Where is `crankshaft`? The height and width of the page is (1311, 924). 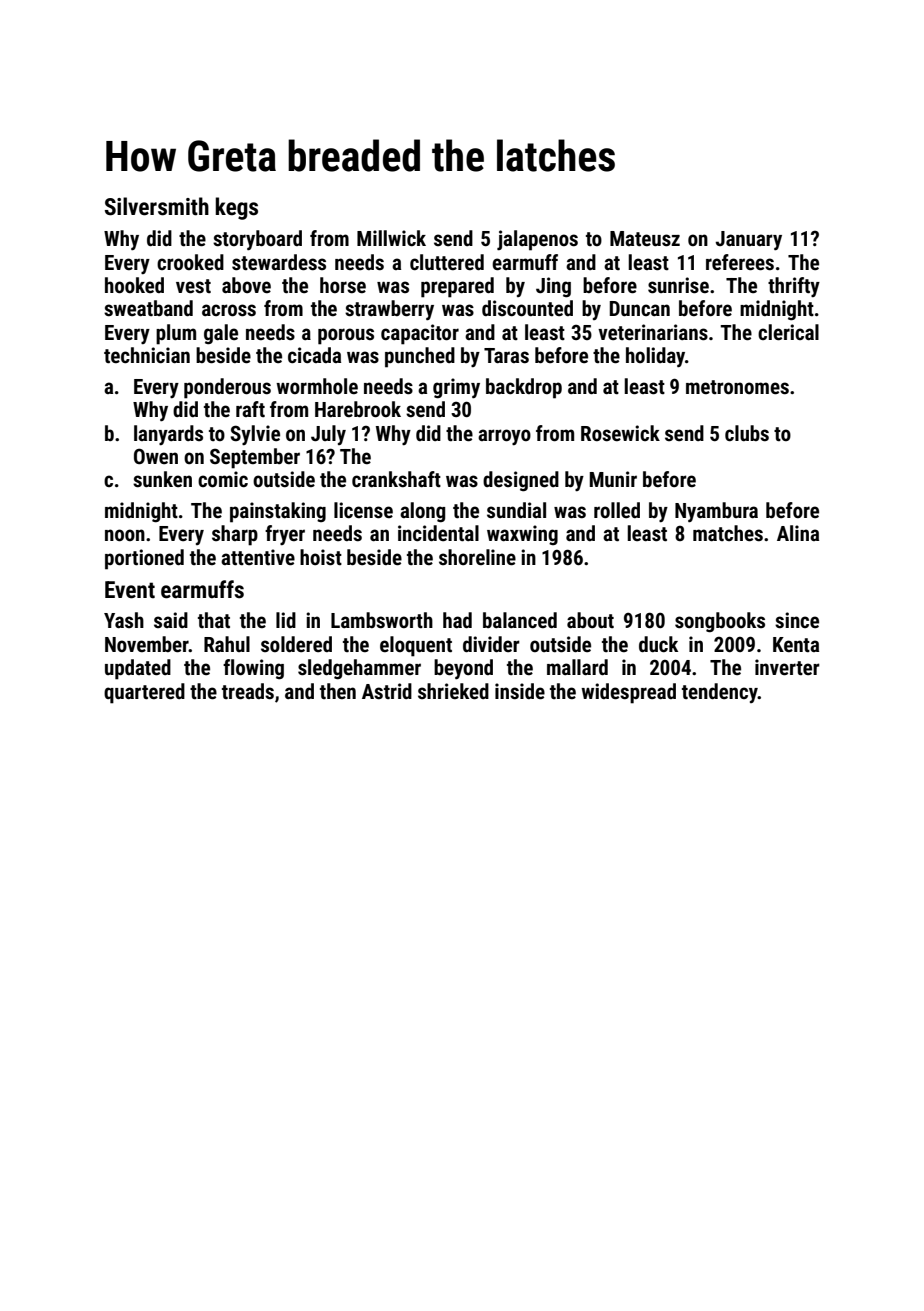 crankshaft is located at coordinates (396, 479).
